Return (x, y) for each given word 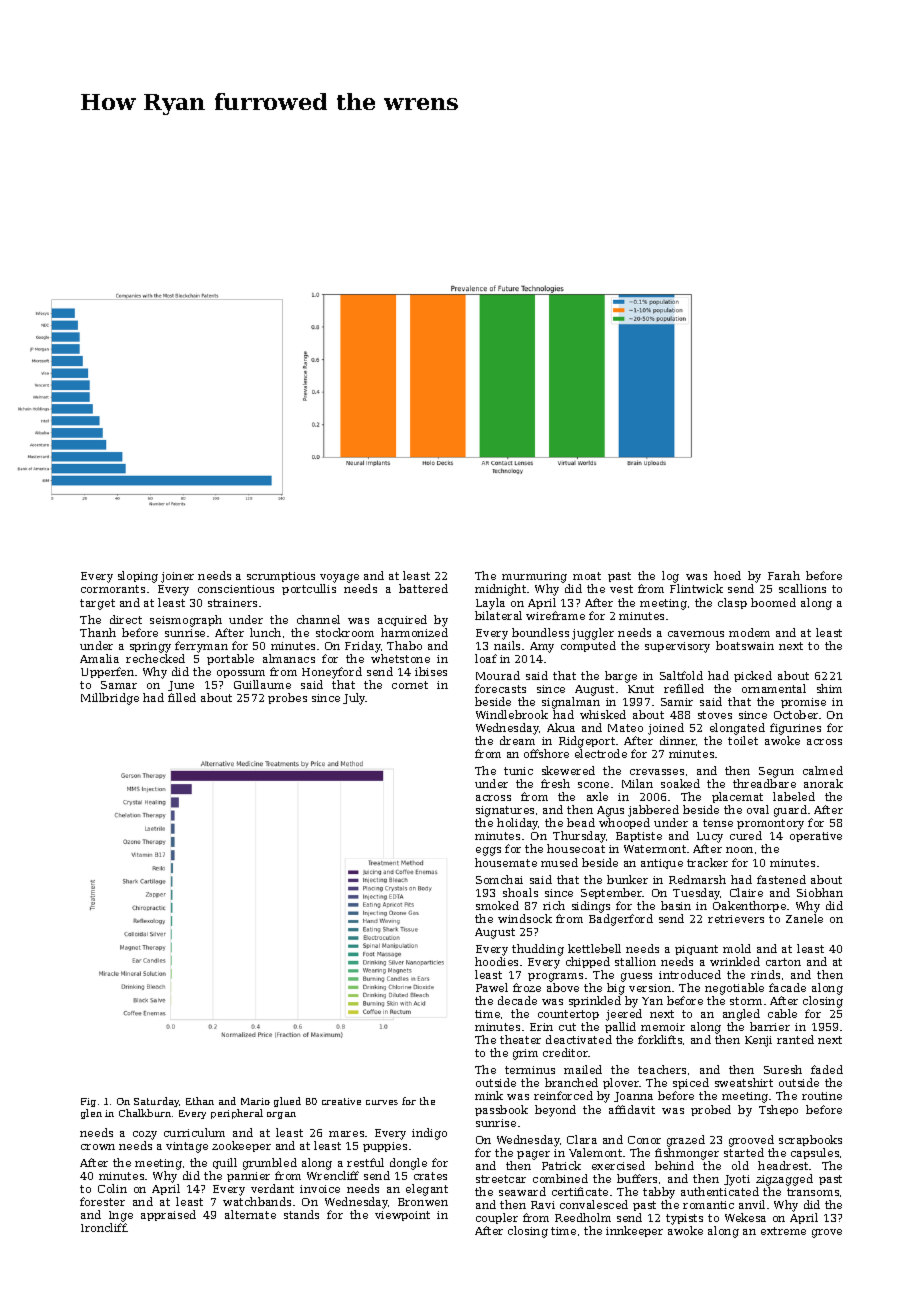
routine (822, 1096)
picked (753, 676)
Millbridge (110, 699)
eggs (488, 851)
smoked (497, 905)
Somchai (499, 879)
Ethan (200, 1101)
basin (676, 905)
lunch (265, 632)
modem (749, 632)
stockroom (345, 632)
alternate (250, 1214)
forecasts (500, 688)
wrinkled (735, 961)
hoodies (496, 961)
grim (525, 1054)
